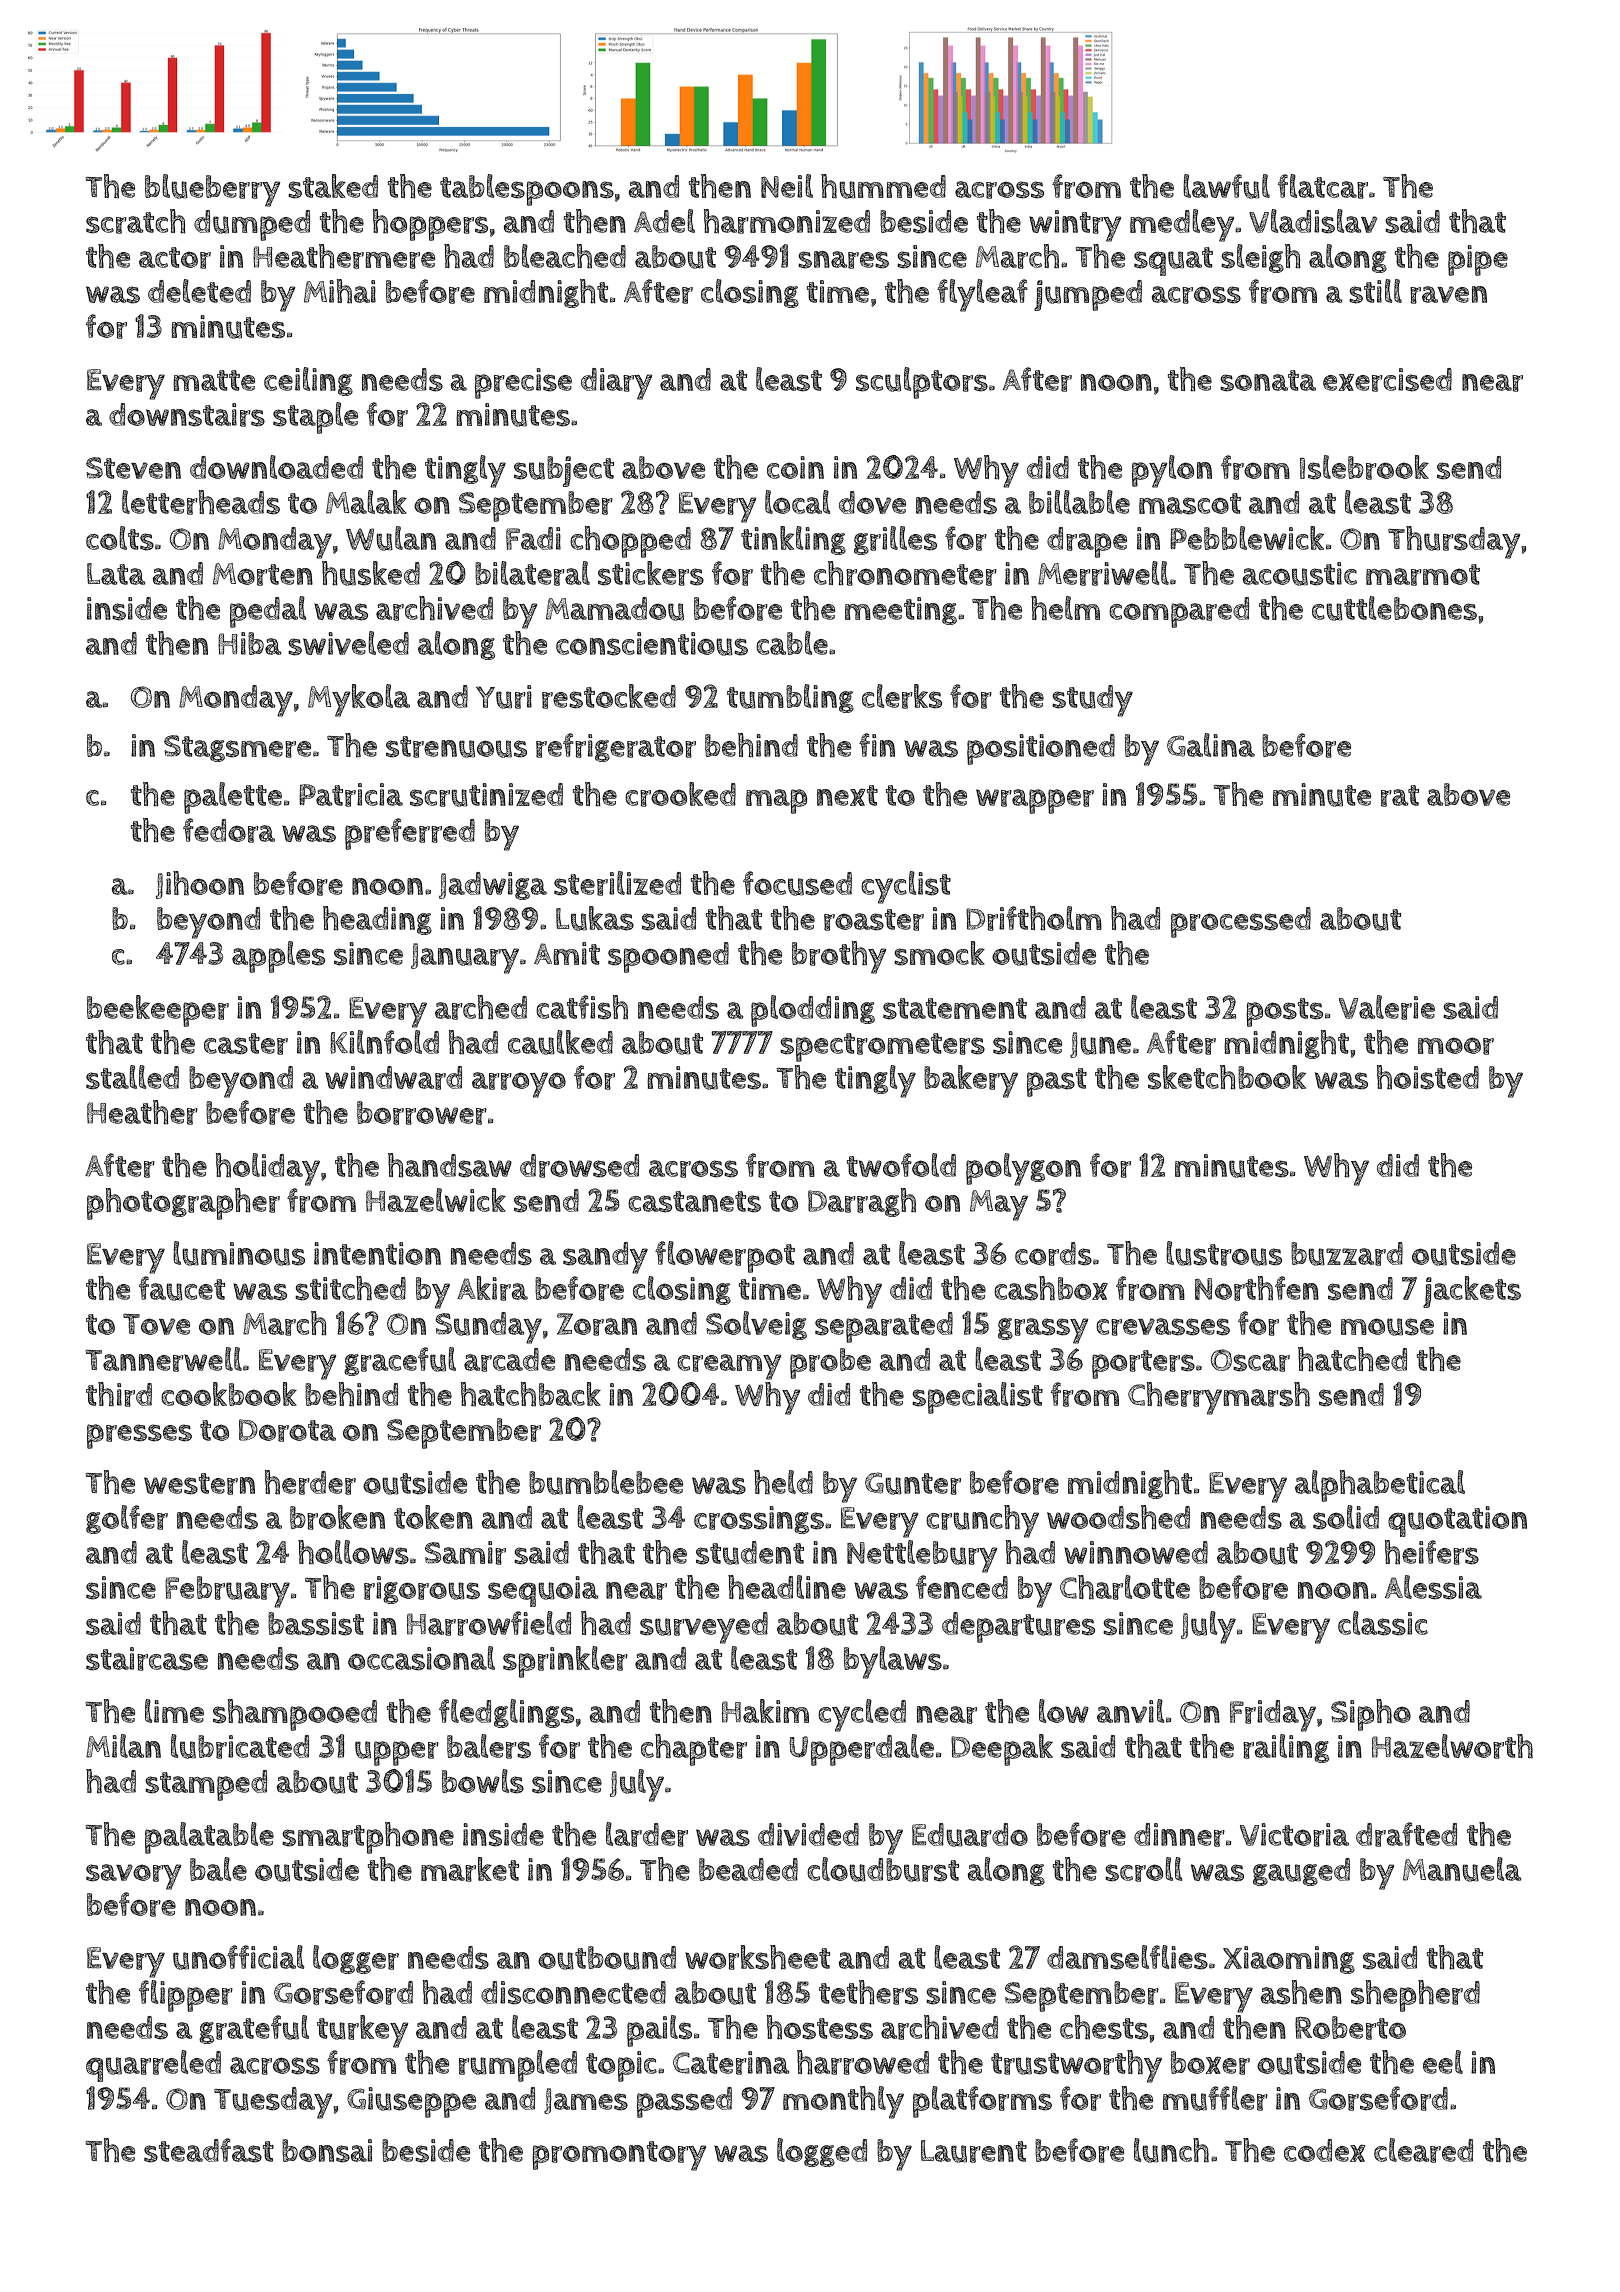 The height and width of the page is (2292, 1620). What do you see at coordinates (1172, 471) in the page?
I see `pylon` at bounding box center [1172, 471].
